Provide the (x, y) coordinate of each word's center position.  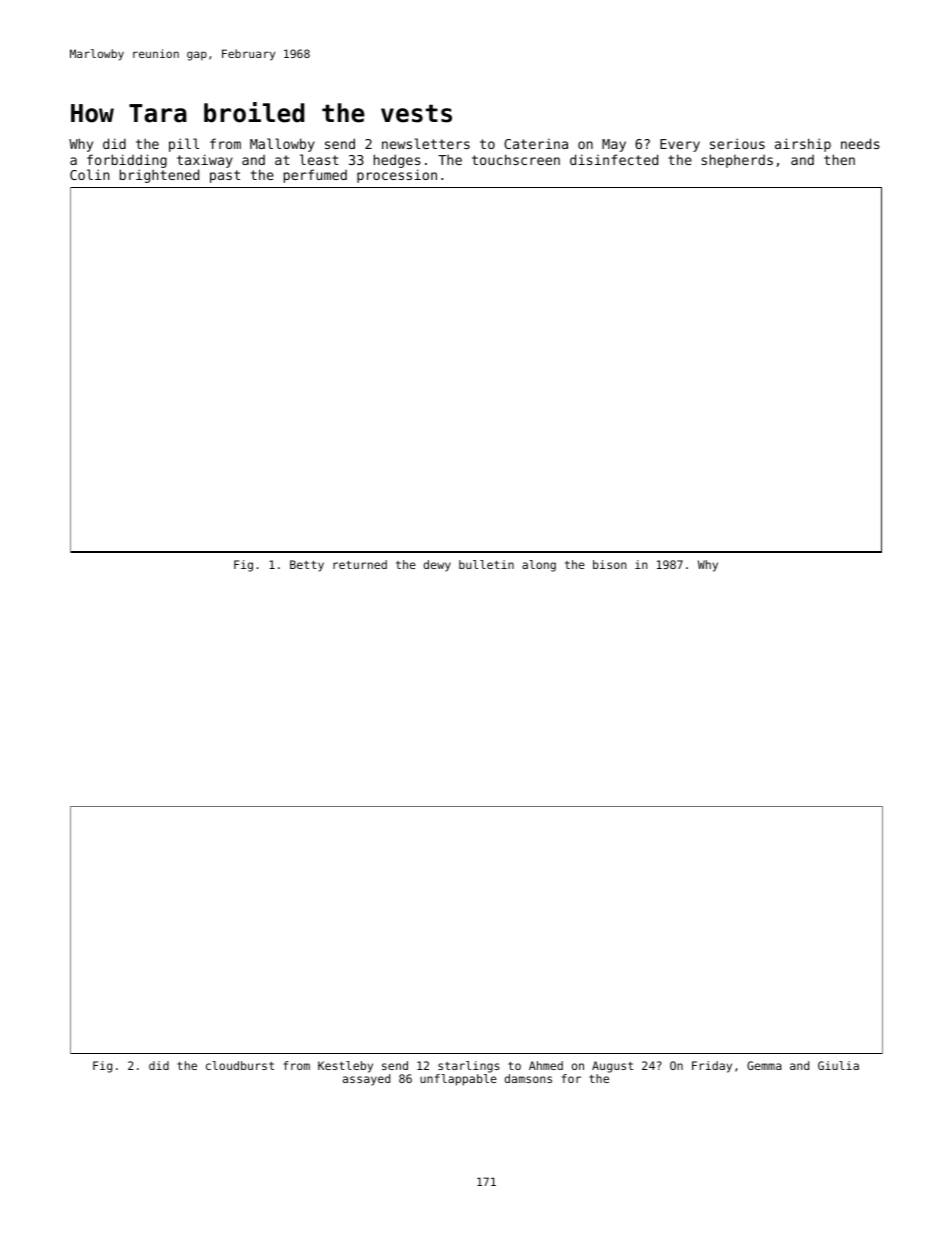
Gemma (764, 1065)
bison (610, 564)
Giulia (838, 1065)
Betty (307, 566)
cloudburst (240, 1065)
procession (397, 176)
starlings (469, 1067)
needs (860, 143)
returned (360, 564)
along (539, 566)
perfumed (315, 176)
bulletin (486, 564)
